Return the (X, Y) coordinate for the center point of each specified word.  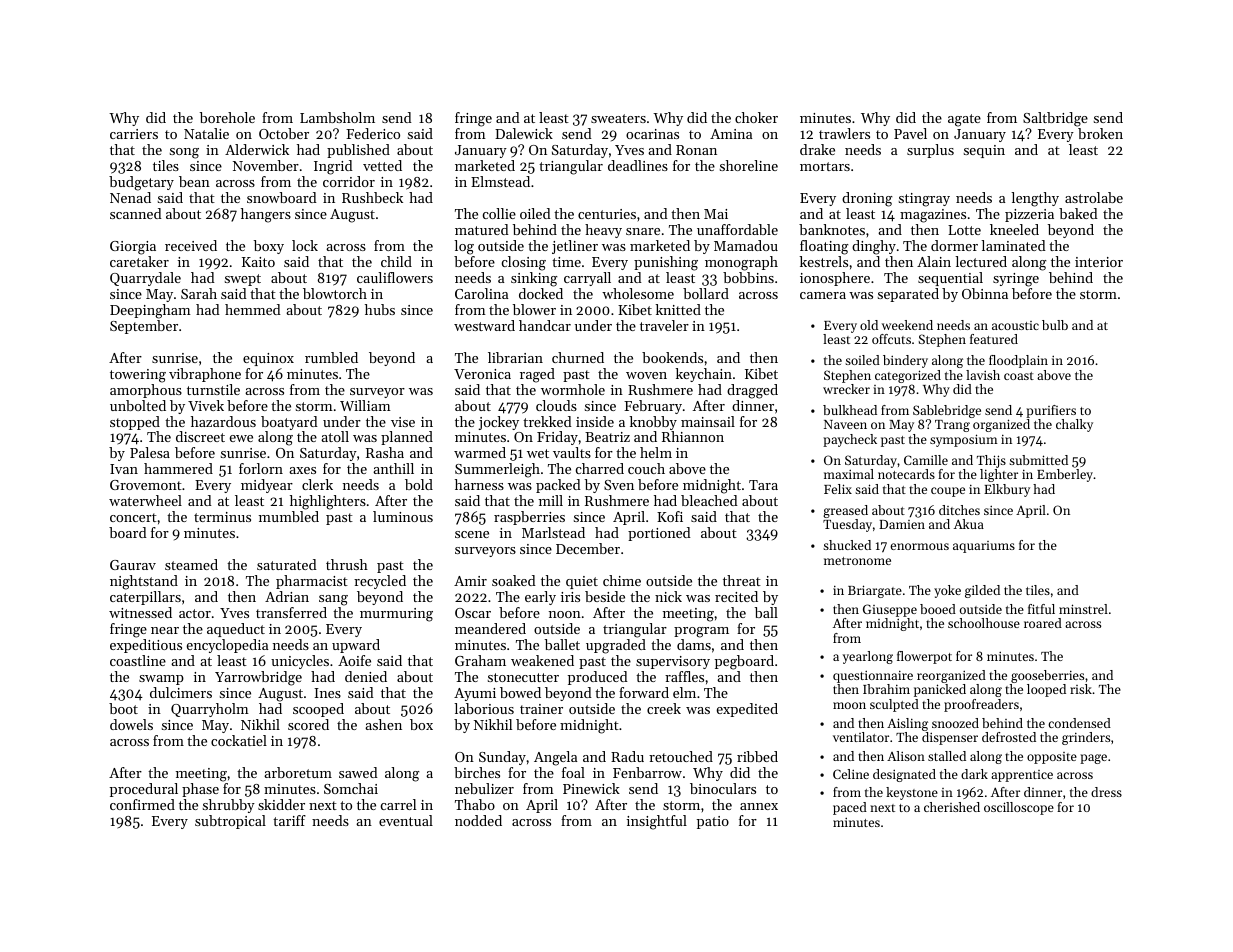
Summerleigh (497, 470)
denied (366, 676)
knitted (678, 309)
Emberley (1065, 475)
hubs (380, 309)
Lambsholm (337, 117)
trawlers (844, 133)
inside (595, 421)
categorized (908, 376)
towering (138, 376)
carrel (398, 804)
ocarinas (652, 134)
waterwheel (145, 500)
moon (849, 705)
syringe (1016, 280)
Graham (480, 660)
